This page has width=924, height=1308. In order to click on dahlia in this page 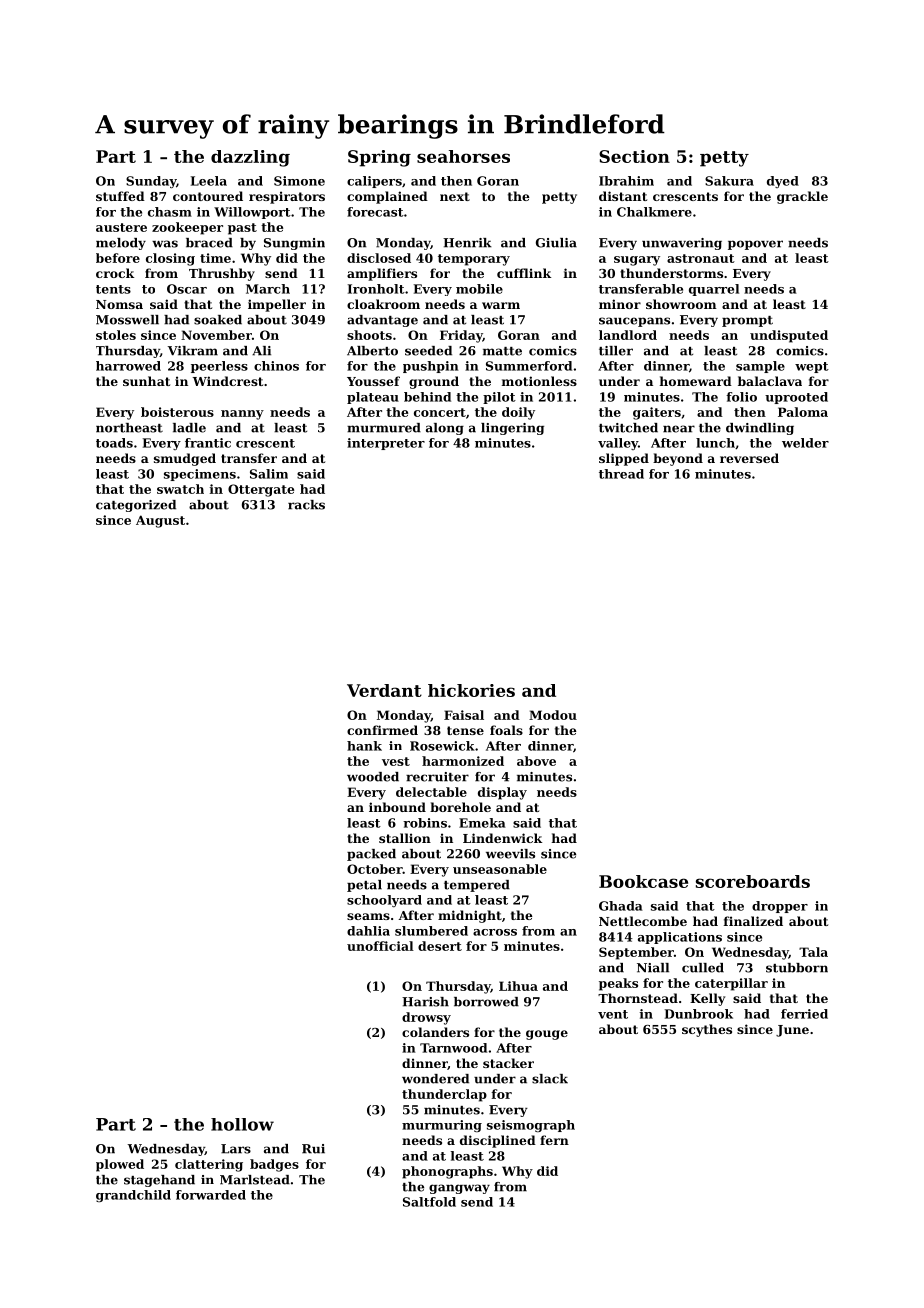, I will do `click(368, 931)`.
